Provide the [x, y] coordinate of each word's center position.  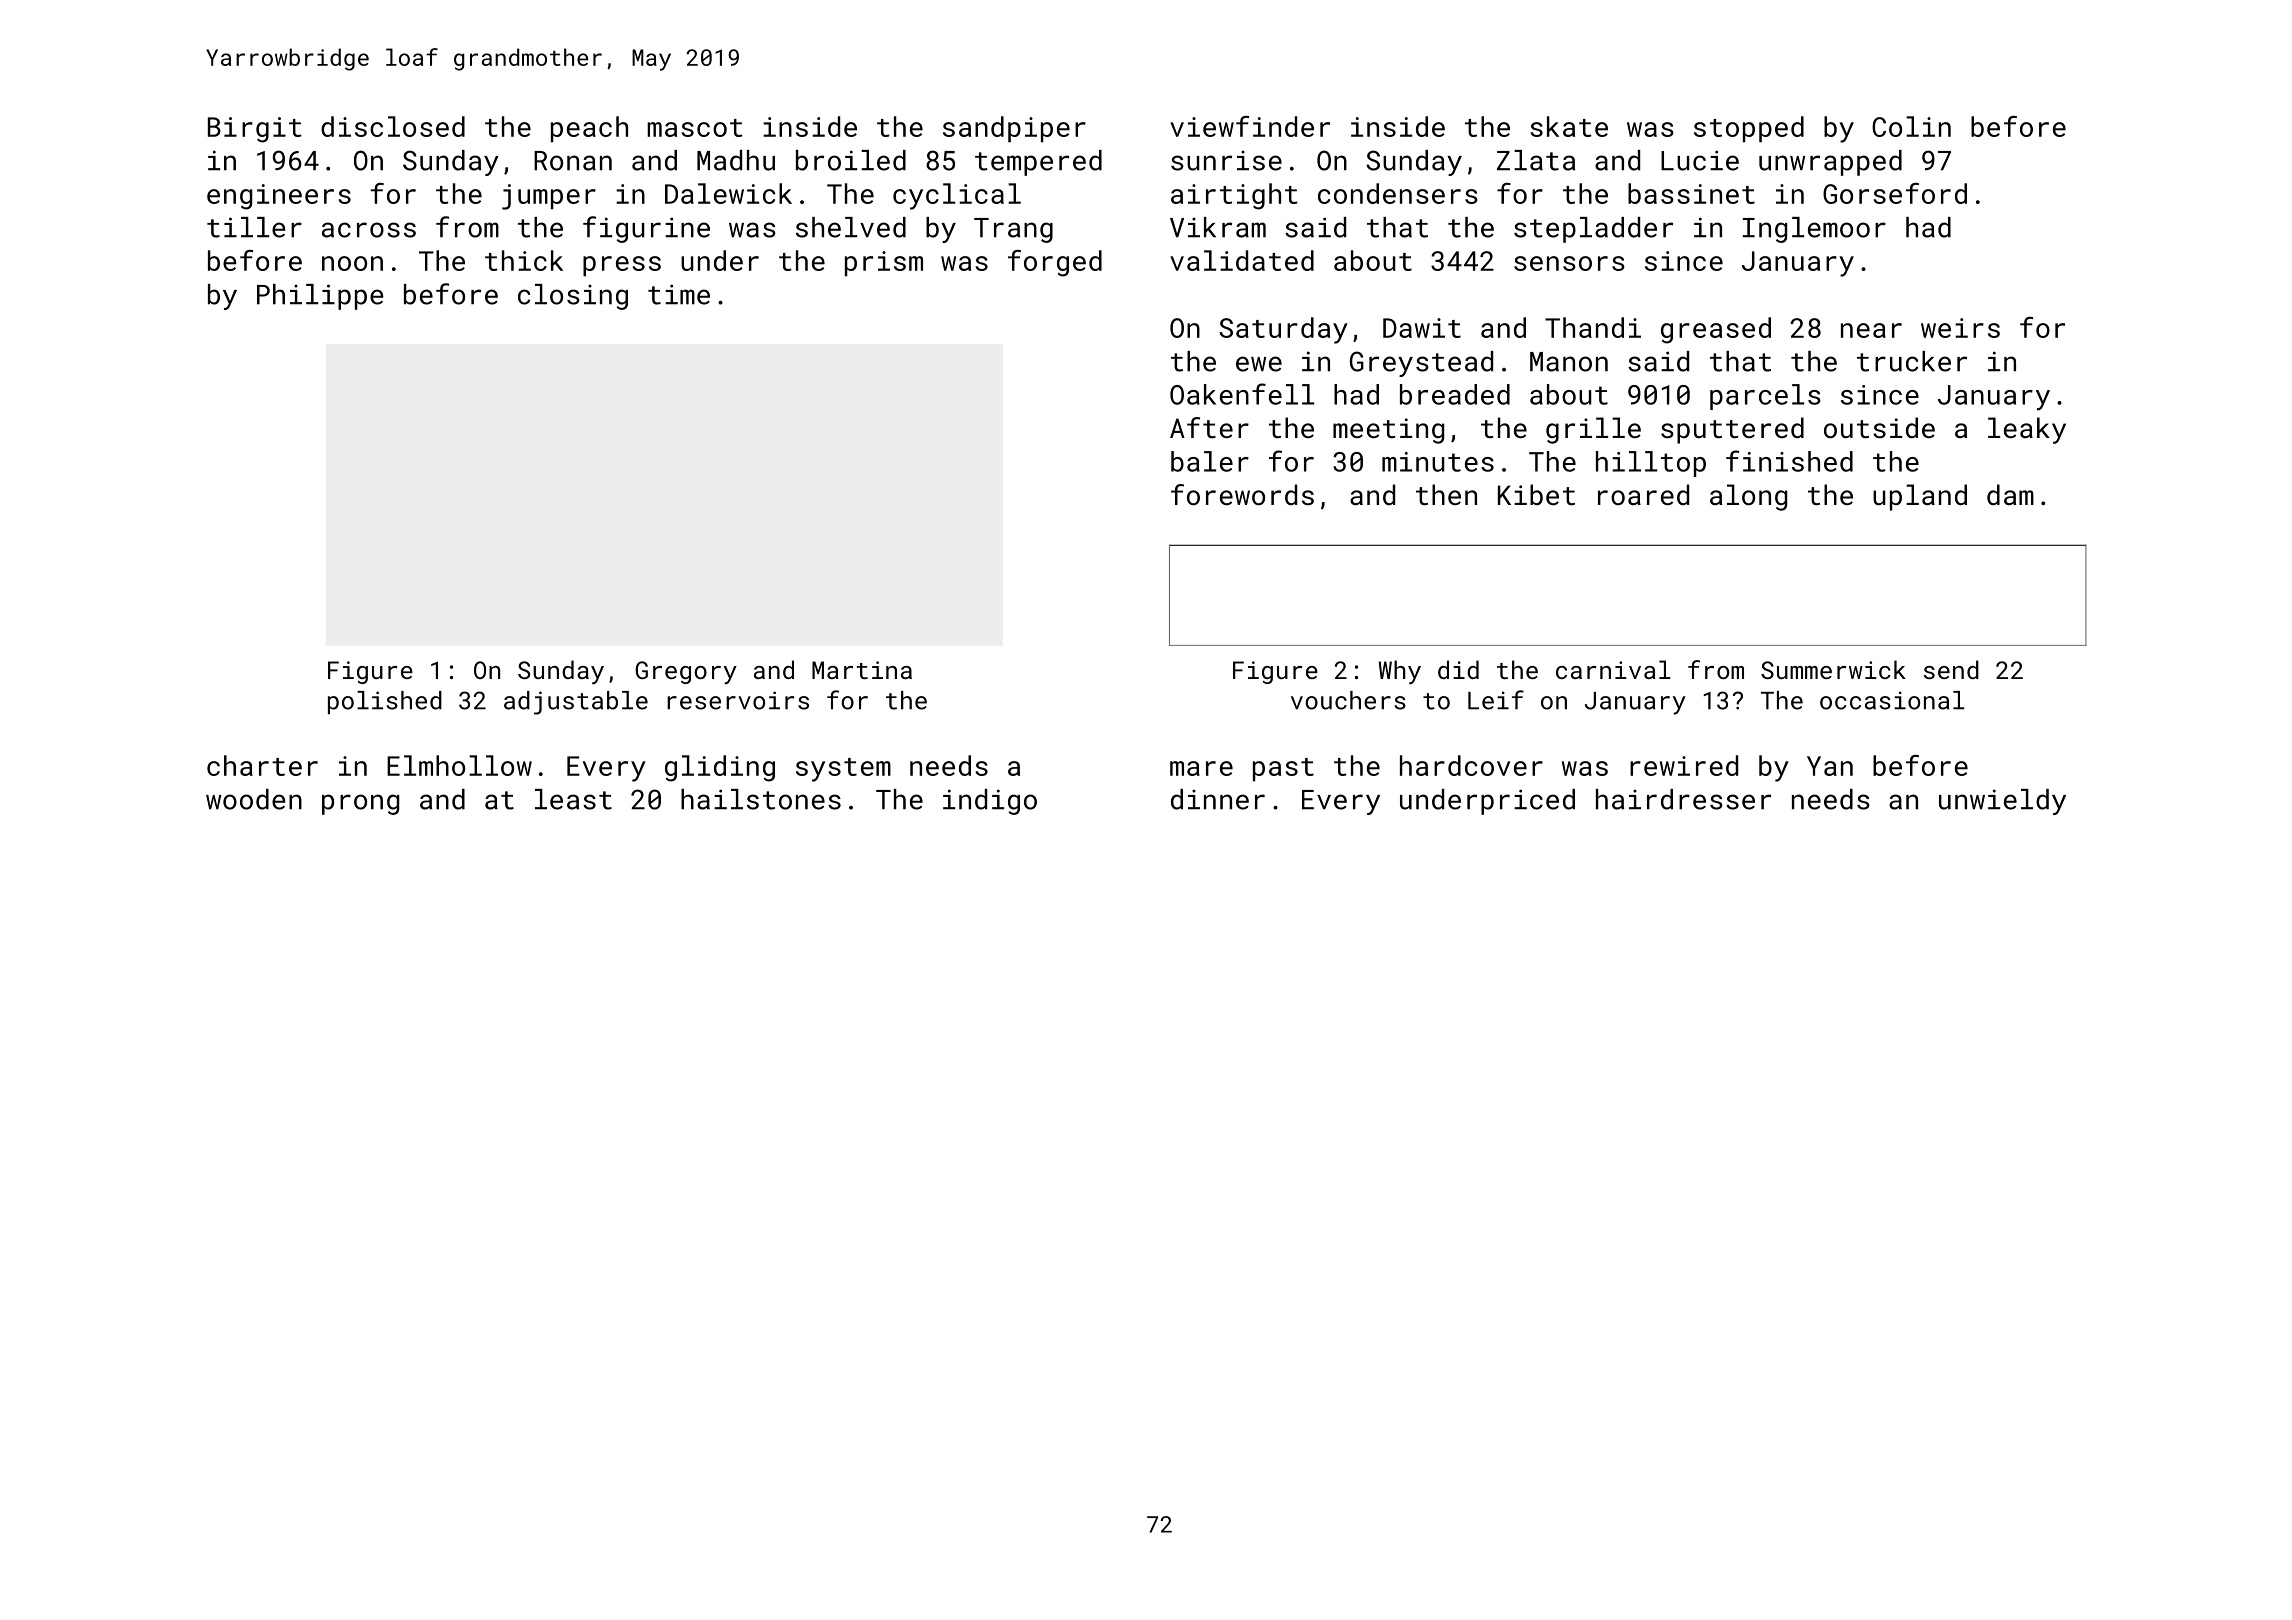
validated [1242, 260]
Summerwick [1833, 669]
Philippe [320, 297]
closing [573, 297]
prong [360, 804]
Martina [862, 670]
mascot [695, 128]
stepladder [1593, 230]
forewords [1242, 494]
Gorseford [1895, 193]
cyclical [957, 196]
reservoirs [738, 700]
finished [1789, 461]
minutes [1438, 462]
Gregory [686, 672]
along [1748, 497]
